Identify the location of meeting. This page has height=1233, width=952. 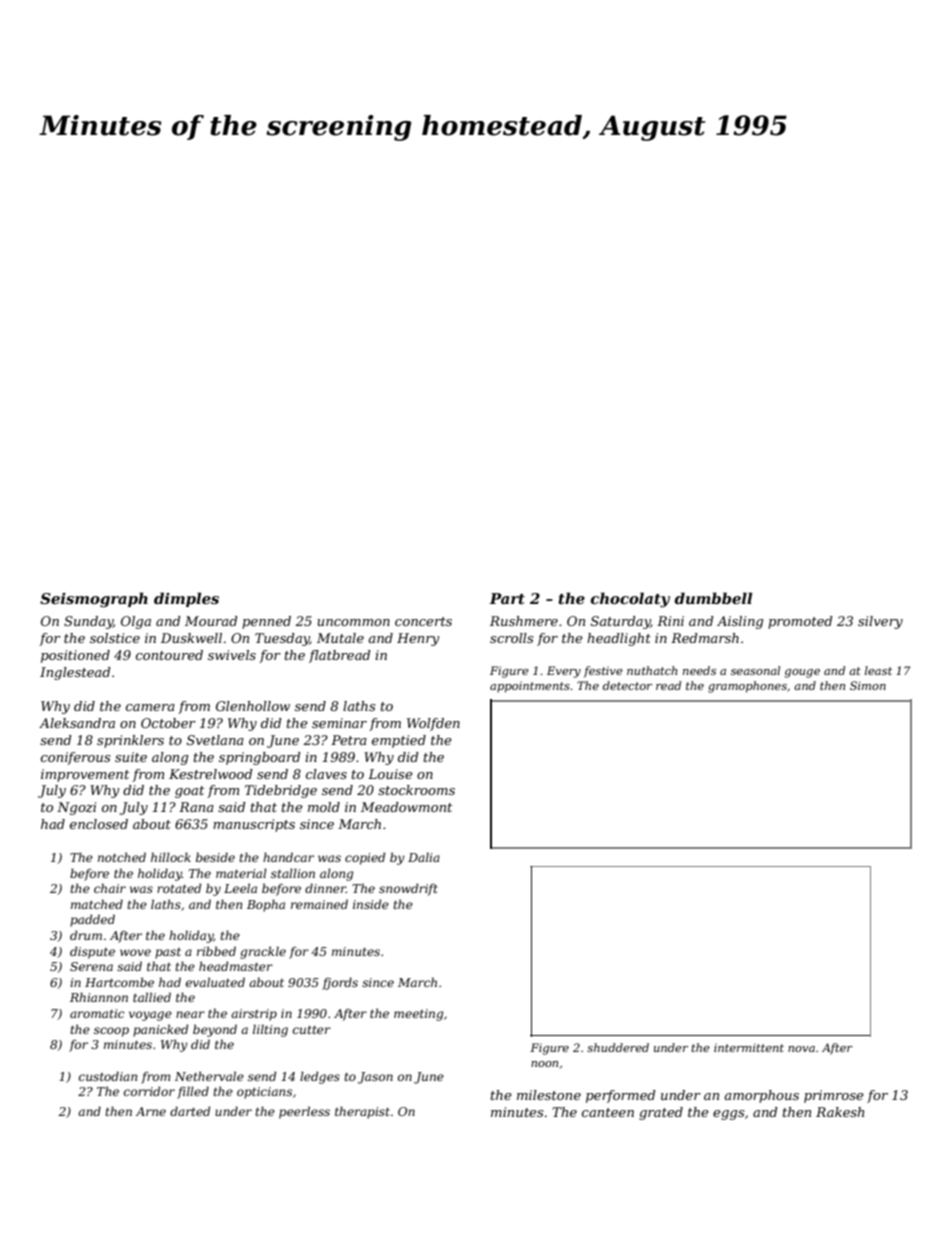
(418, 1015).
